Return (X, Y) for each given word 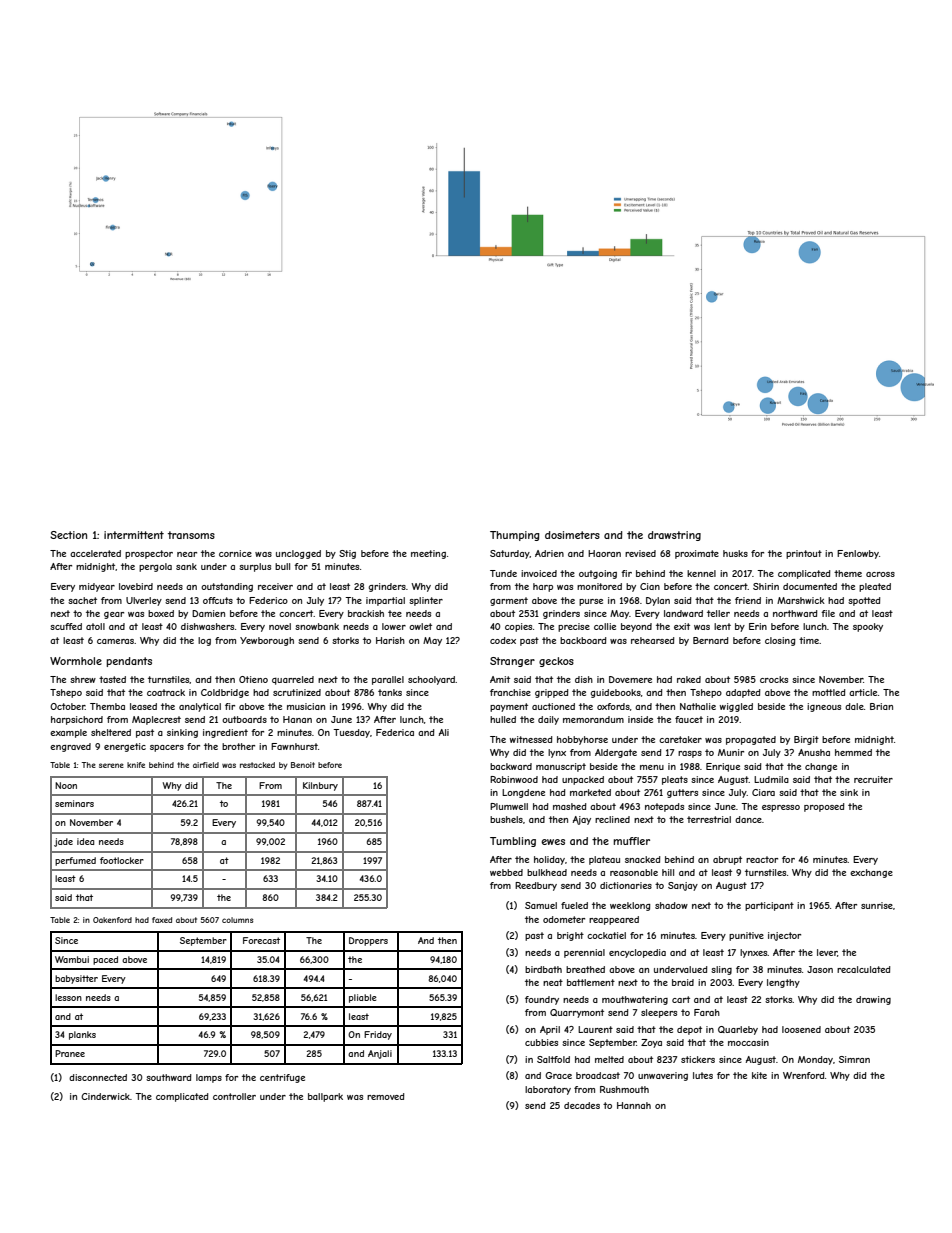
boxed (161, 613)
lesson (68, 997)
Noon (66, 785)
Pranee (70, 1053)
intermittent (134, 535)
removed (385, 1096)
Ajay (582, 820)
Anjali (380, 1054)
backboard (583, 640)
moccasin (748, 1042)
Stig (347, 554)
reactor (762, 859)
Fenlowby (858, 554)
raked (689, 679)
